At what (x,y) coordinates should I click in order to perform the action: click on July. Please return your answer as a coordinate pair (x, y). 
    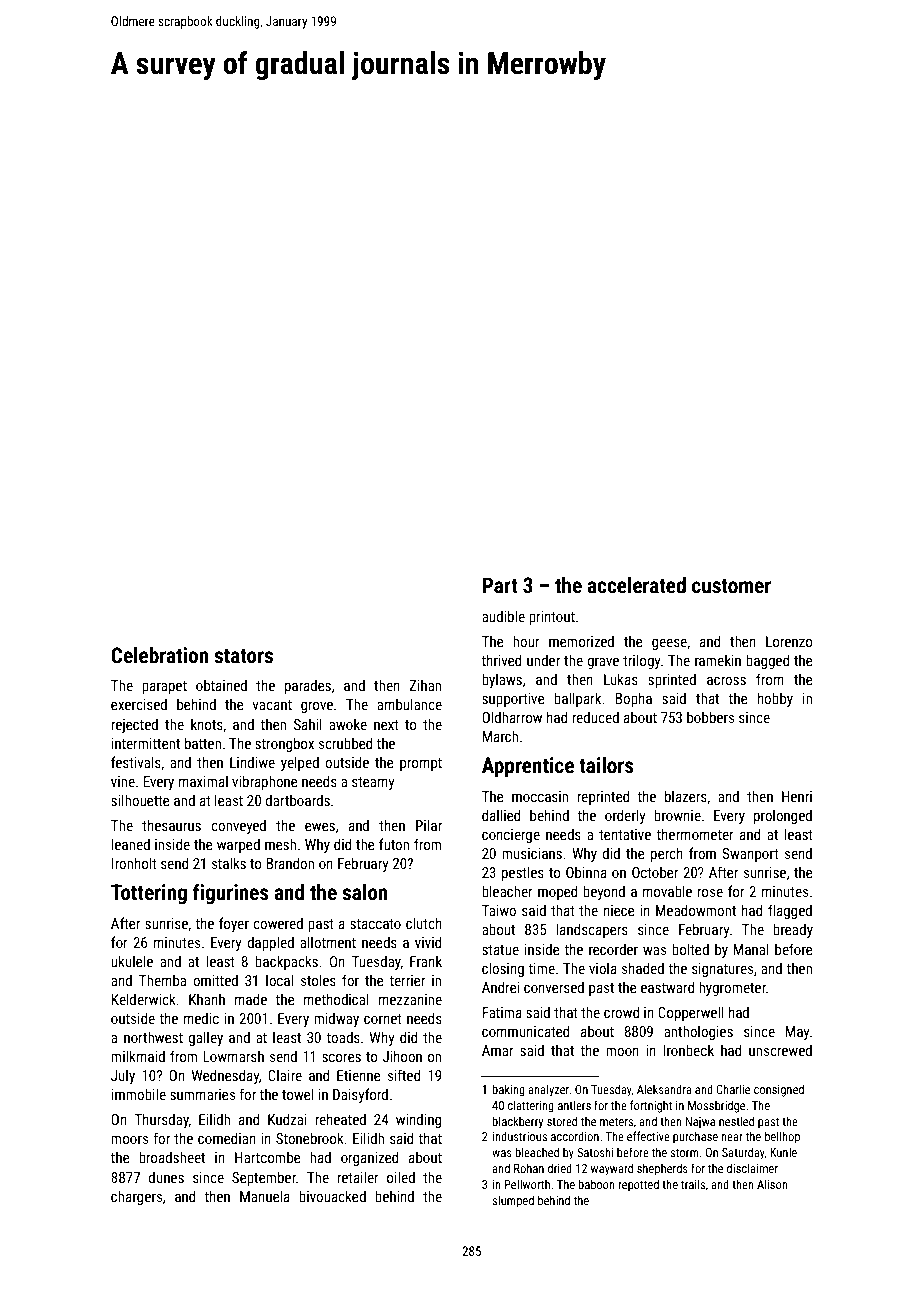
    Looking at the image, I should click on (123, 1076).
